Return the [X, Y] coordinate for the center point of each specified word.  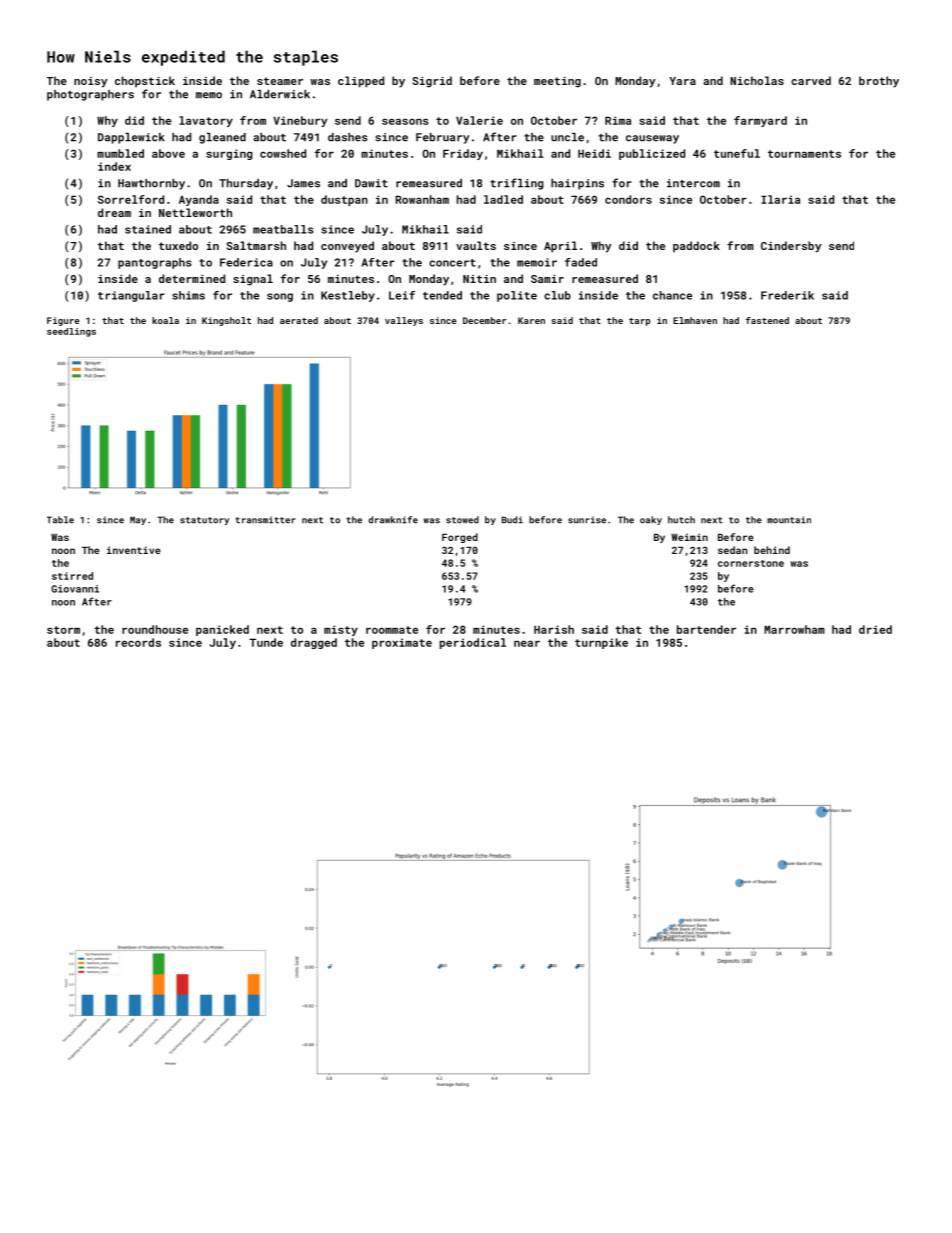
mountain [789, 520]
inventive [134, 550]
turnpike [601, 643]
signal [253, 280]
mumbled [120, 153]
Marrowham [794, 629]
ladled [503, 199]
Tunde [266, 642]
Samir [547, 279]
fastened [767, 320]
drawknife [393, 520]
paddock [696, 246]
